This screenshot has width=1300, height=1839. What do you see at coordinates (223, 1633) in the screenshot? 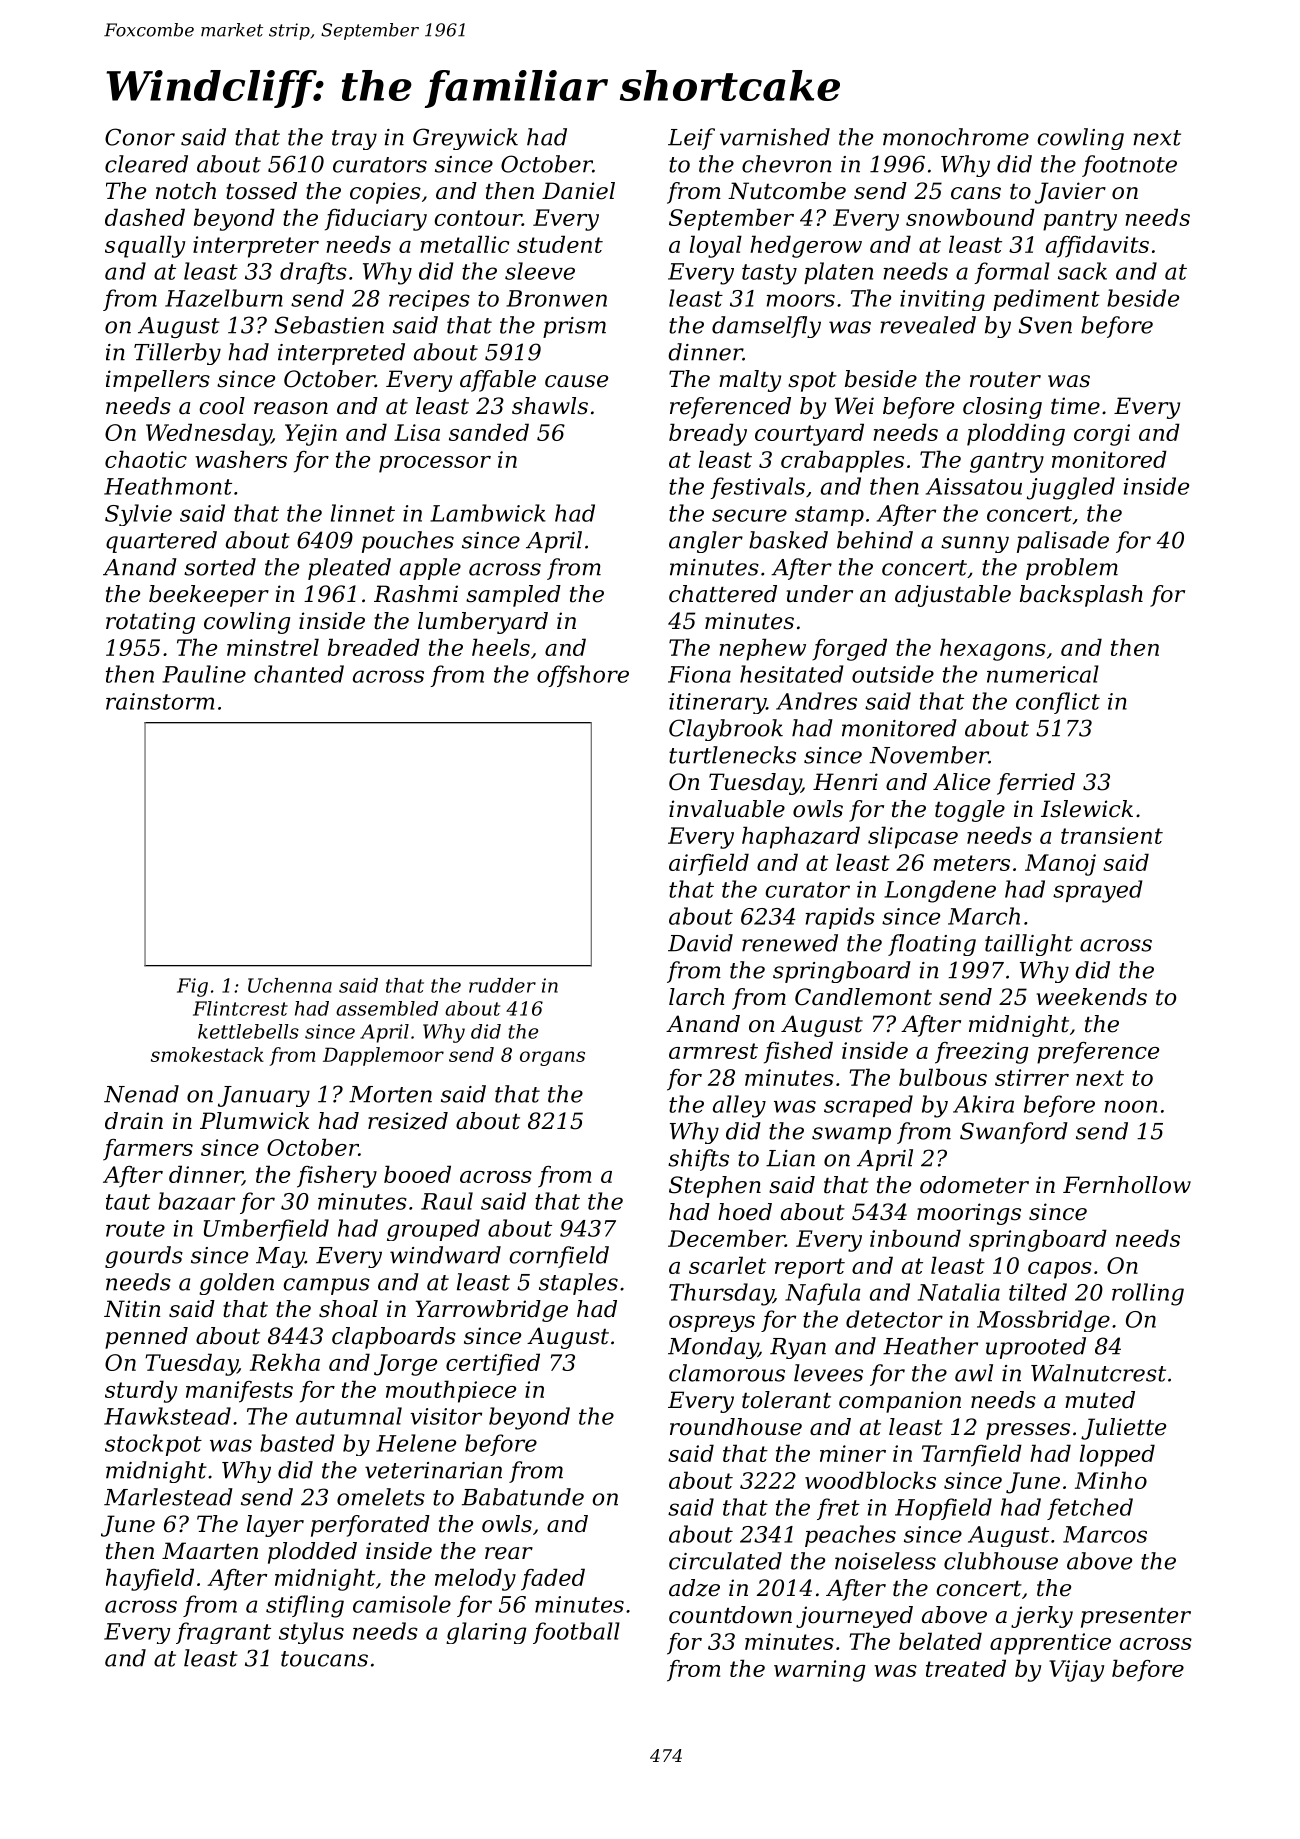
I see `fragrant` at bounding box center [223, 1633].
